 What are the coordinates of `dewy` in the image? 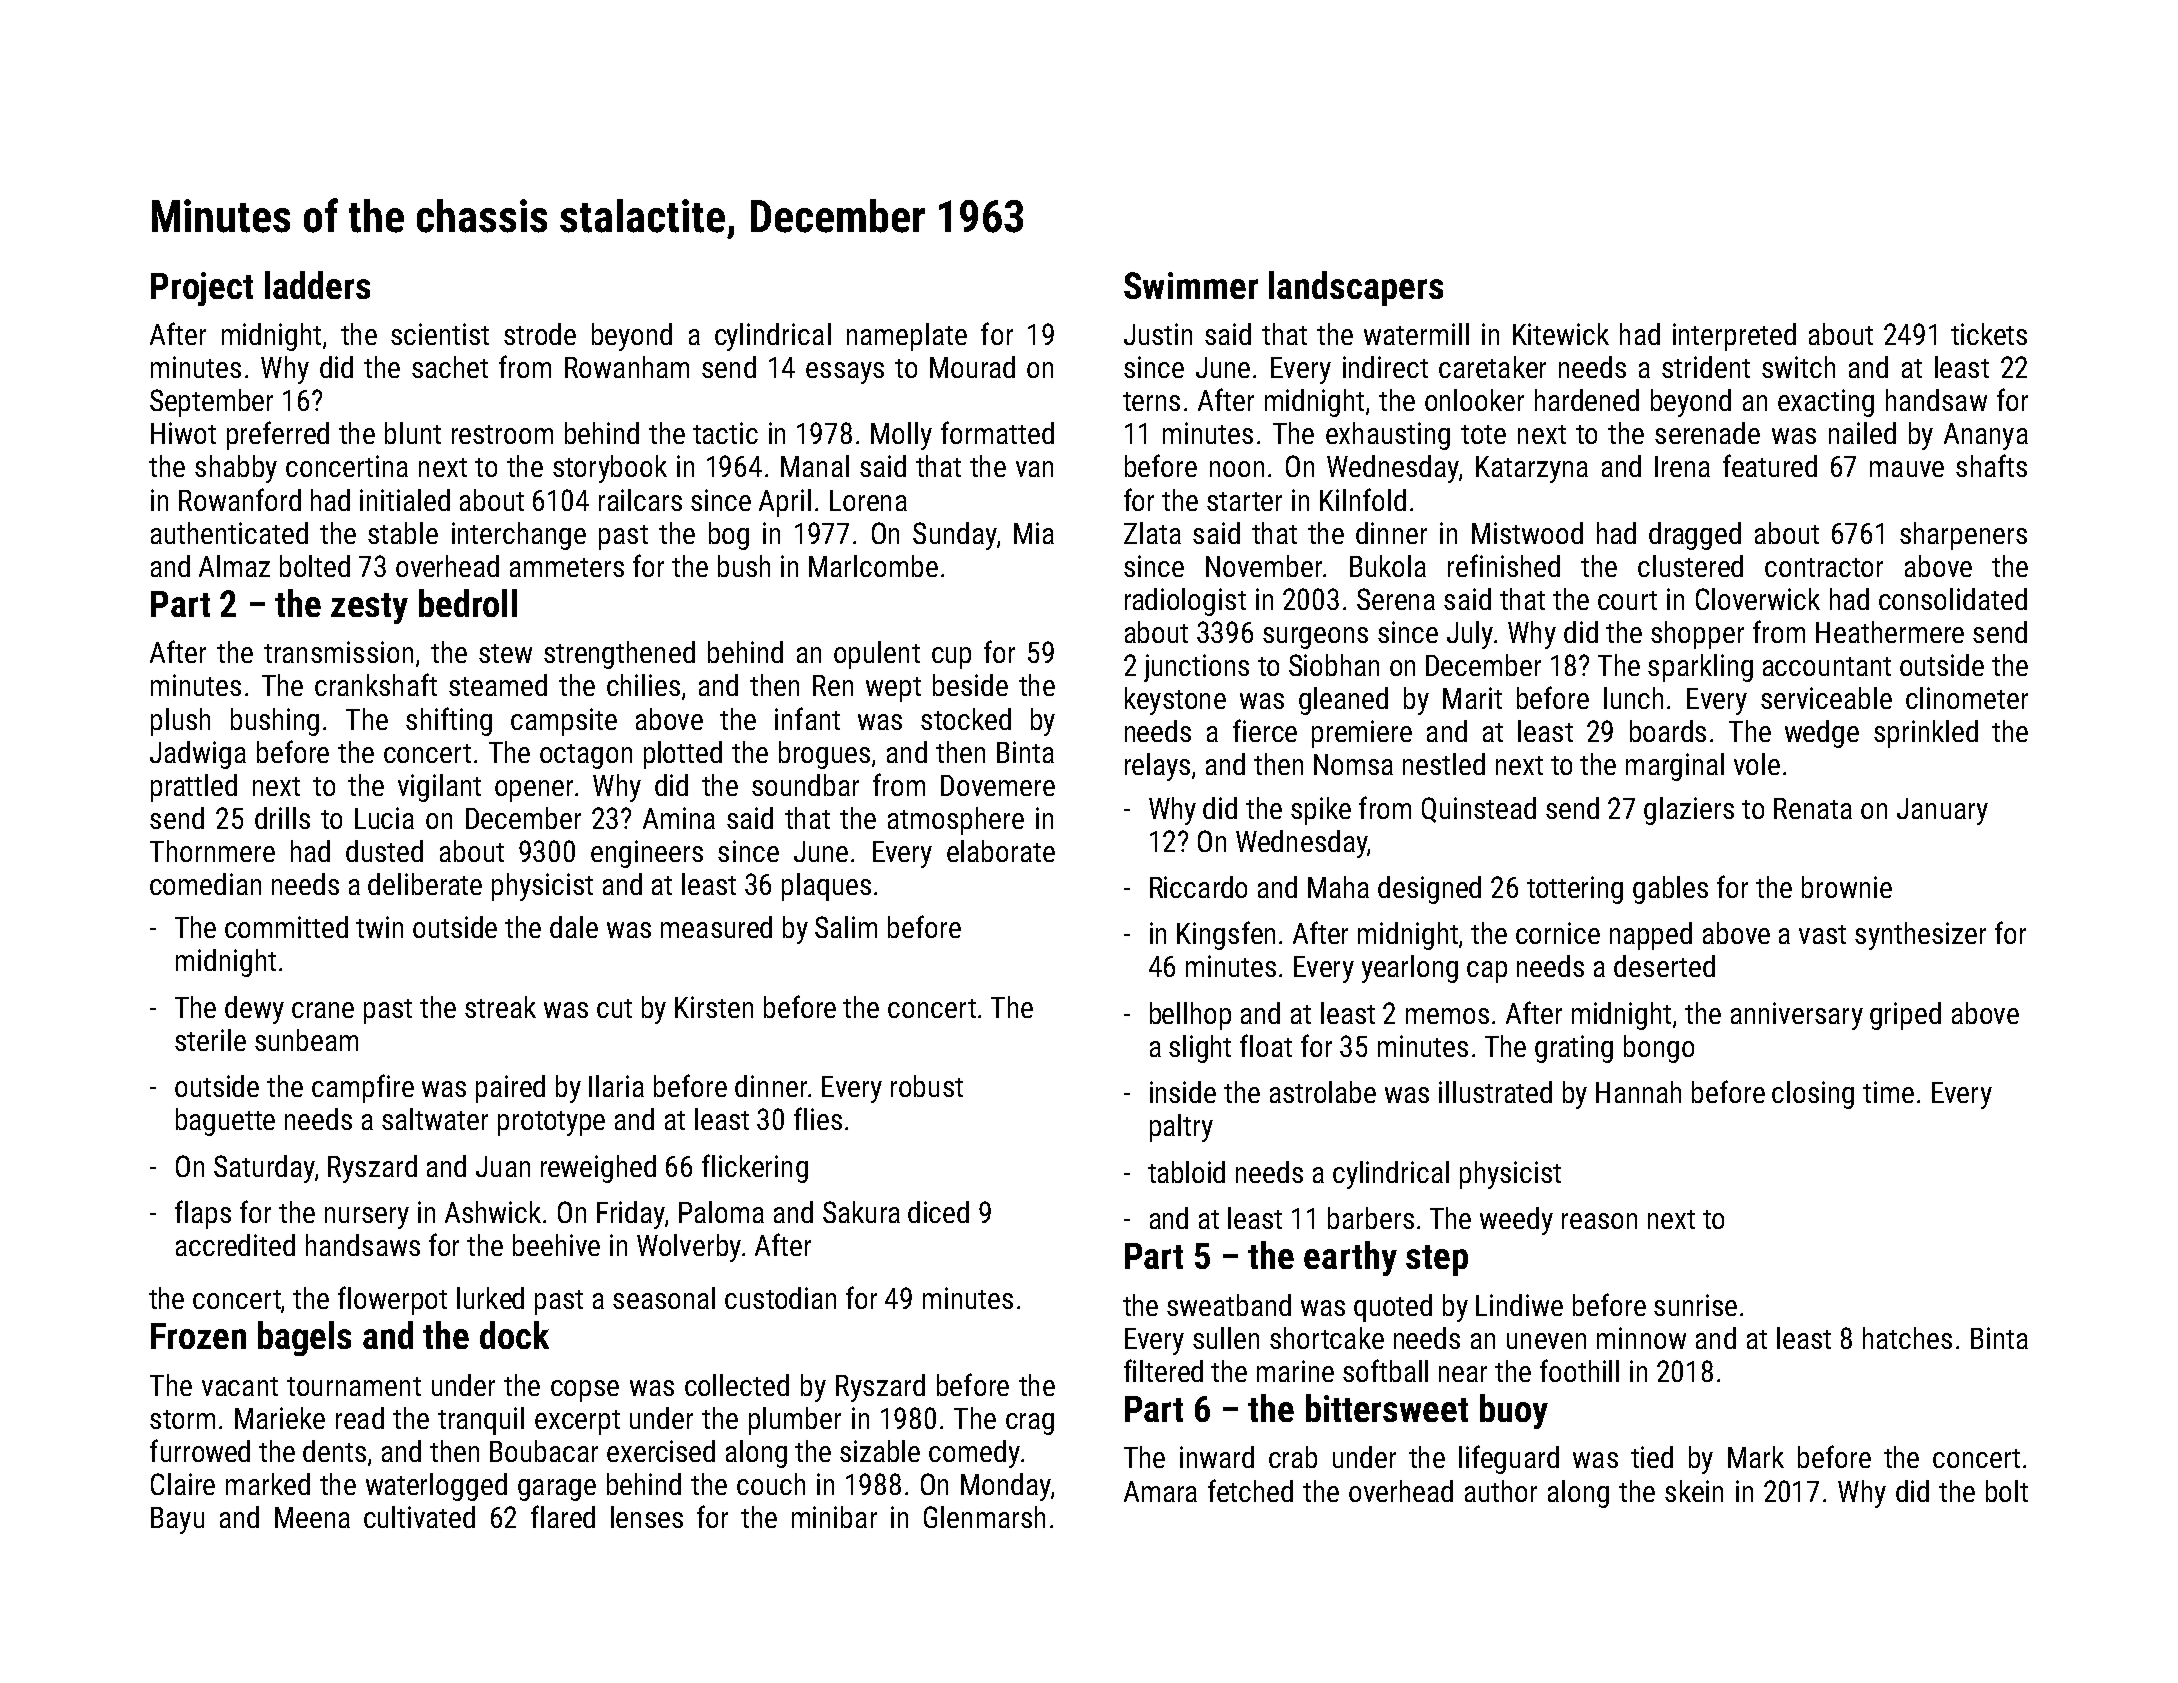 It's located at (254, 1010).
